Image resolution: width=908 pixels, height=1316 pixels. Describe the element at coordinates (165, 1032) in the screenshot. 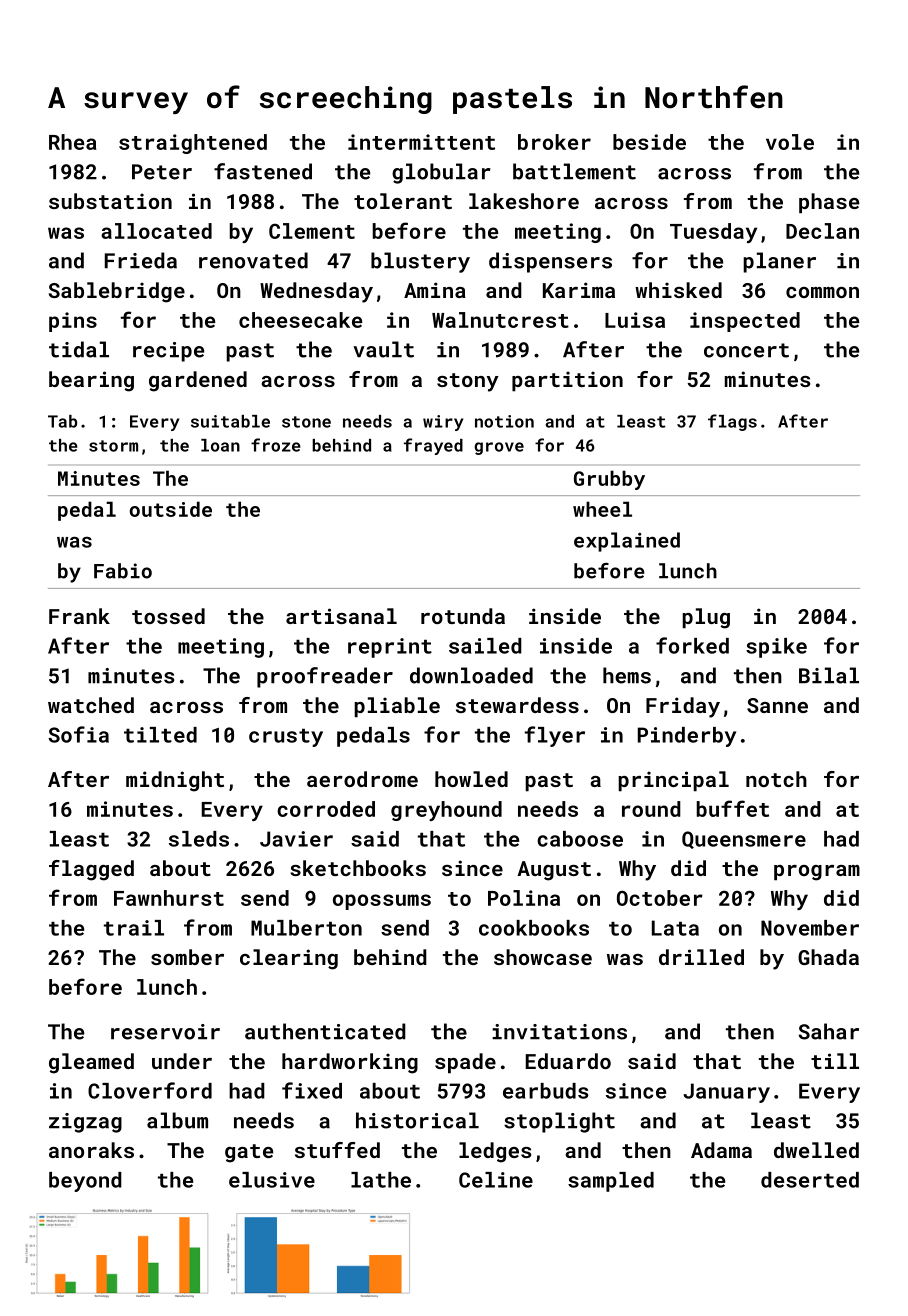

I see `reservoir` at that location.
